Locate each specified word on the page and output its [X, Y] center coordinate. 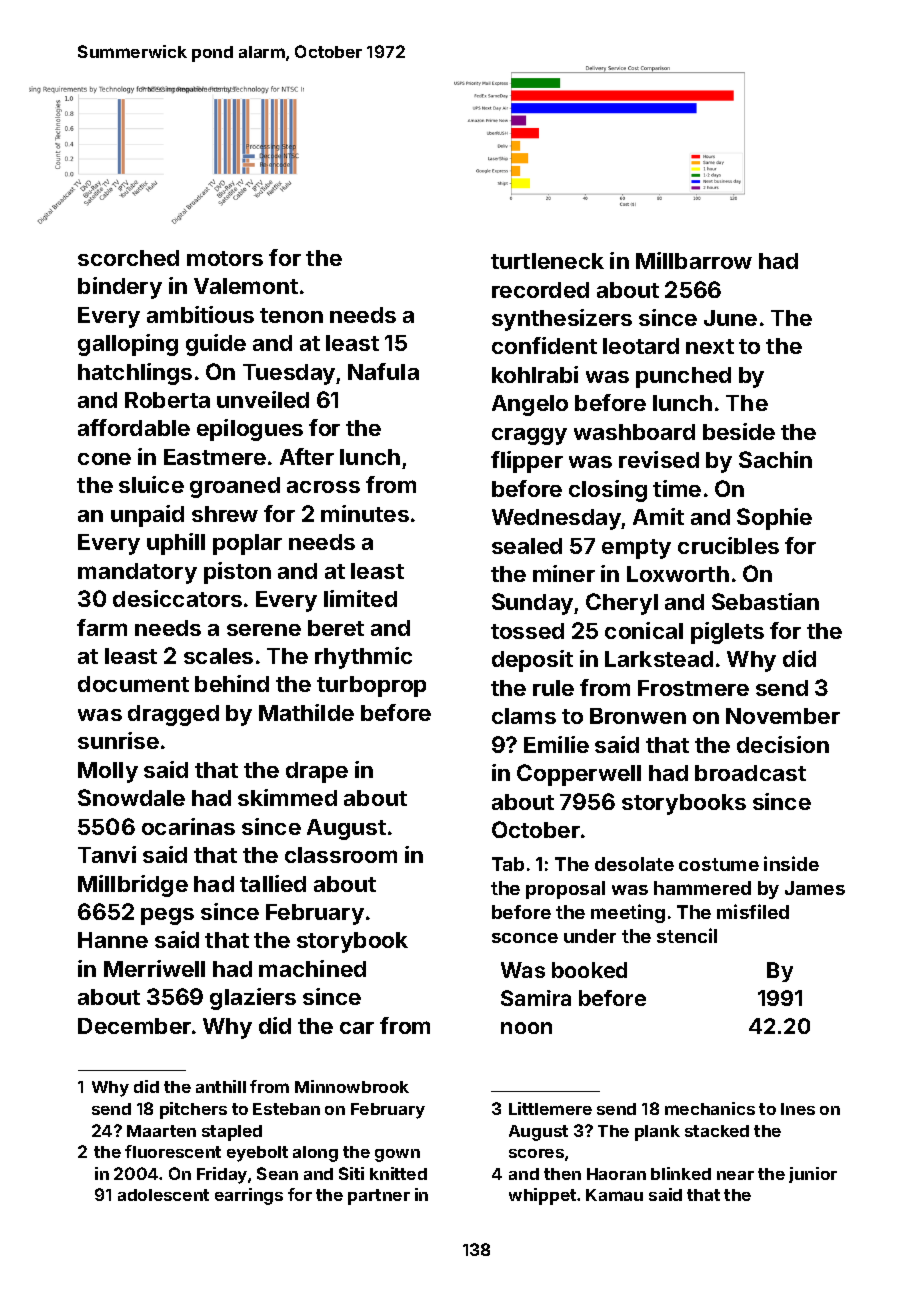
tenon [291, 315]
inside [791, 863]
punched [683, 377]
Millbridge [133, 886]
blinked [681, 1173]
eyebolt [257, 1154]
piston [237, 573]
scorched [128, 258]
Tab [508, 864]
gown [397, 1155]
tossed [527, 631]
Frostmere [693, 688]
